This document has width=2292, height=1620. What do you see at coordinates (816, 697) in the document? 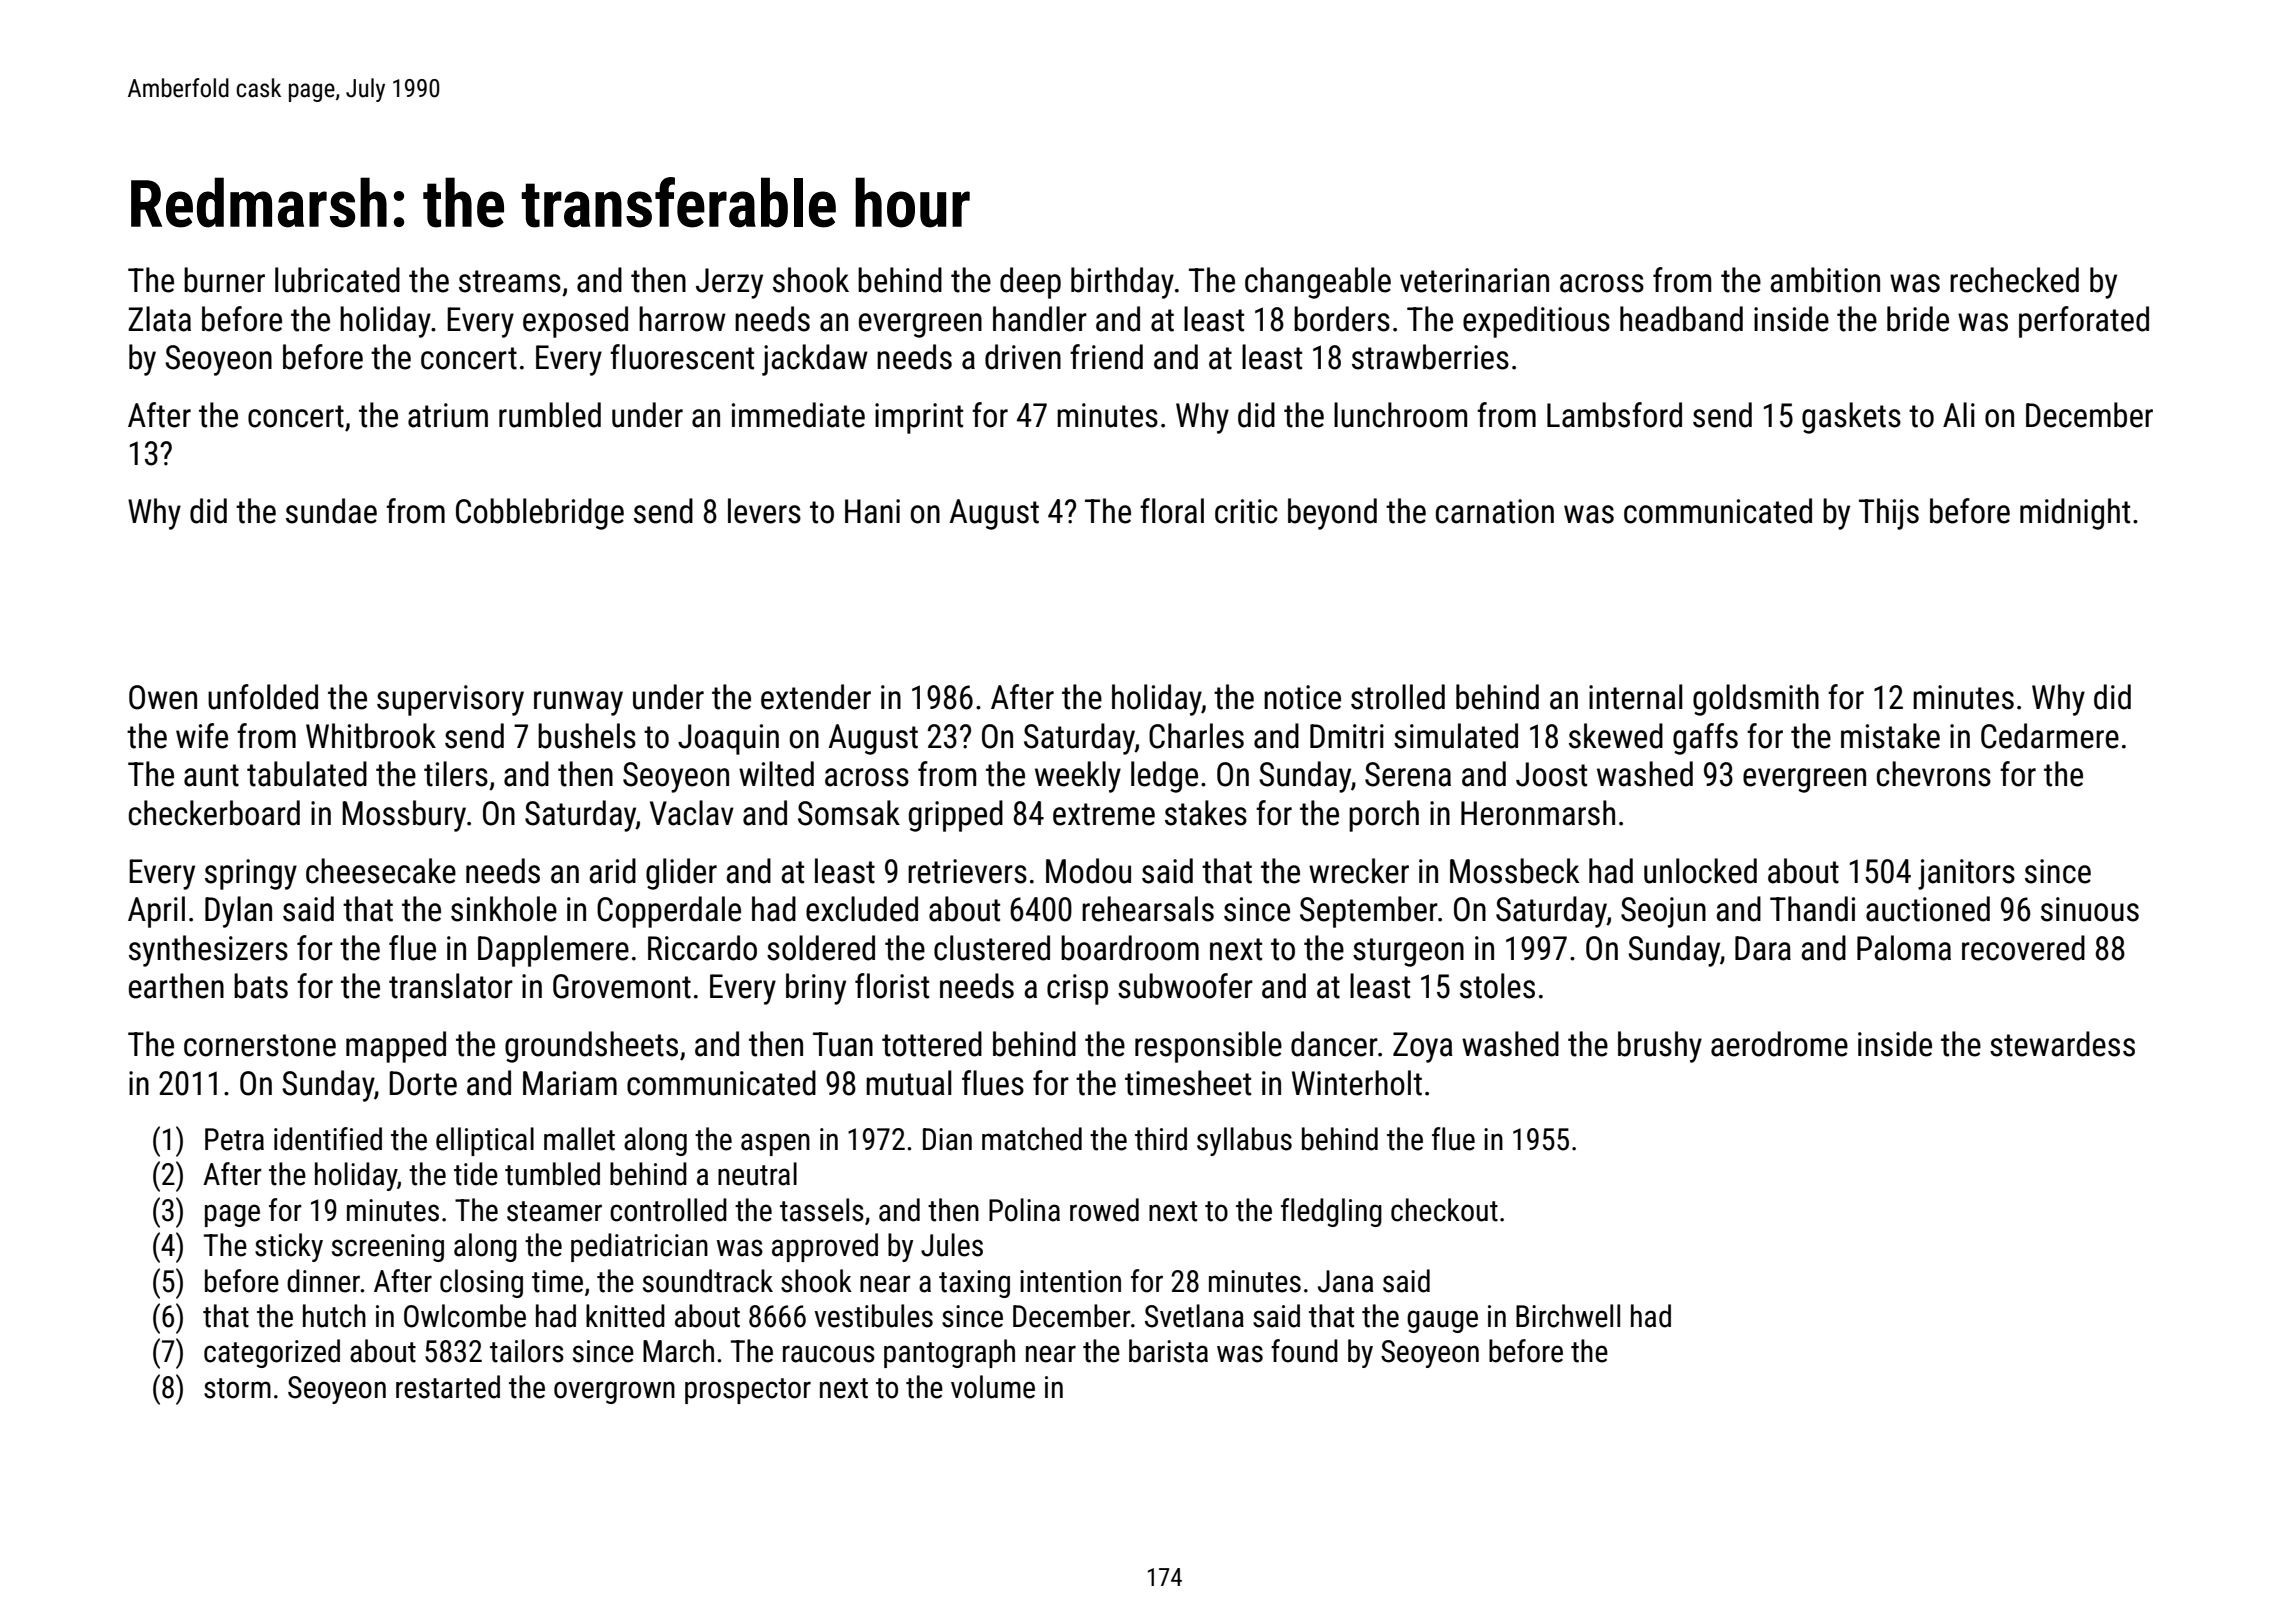
I see `extender` at bounding box center [816, 697].
